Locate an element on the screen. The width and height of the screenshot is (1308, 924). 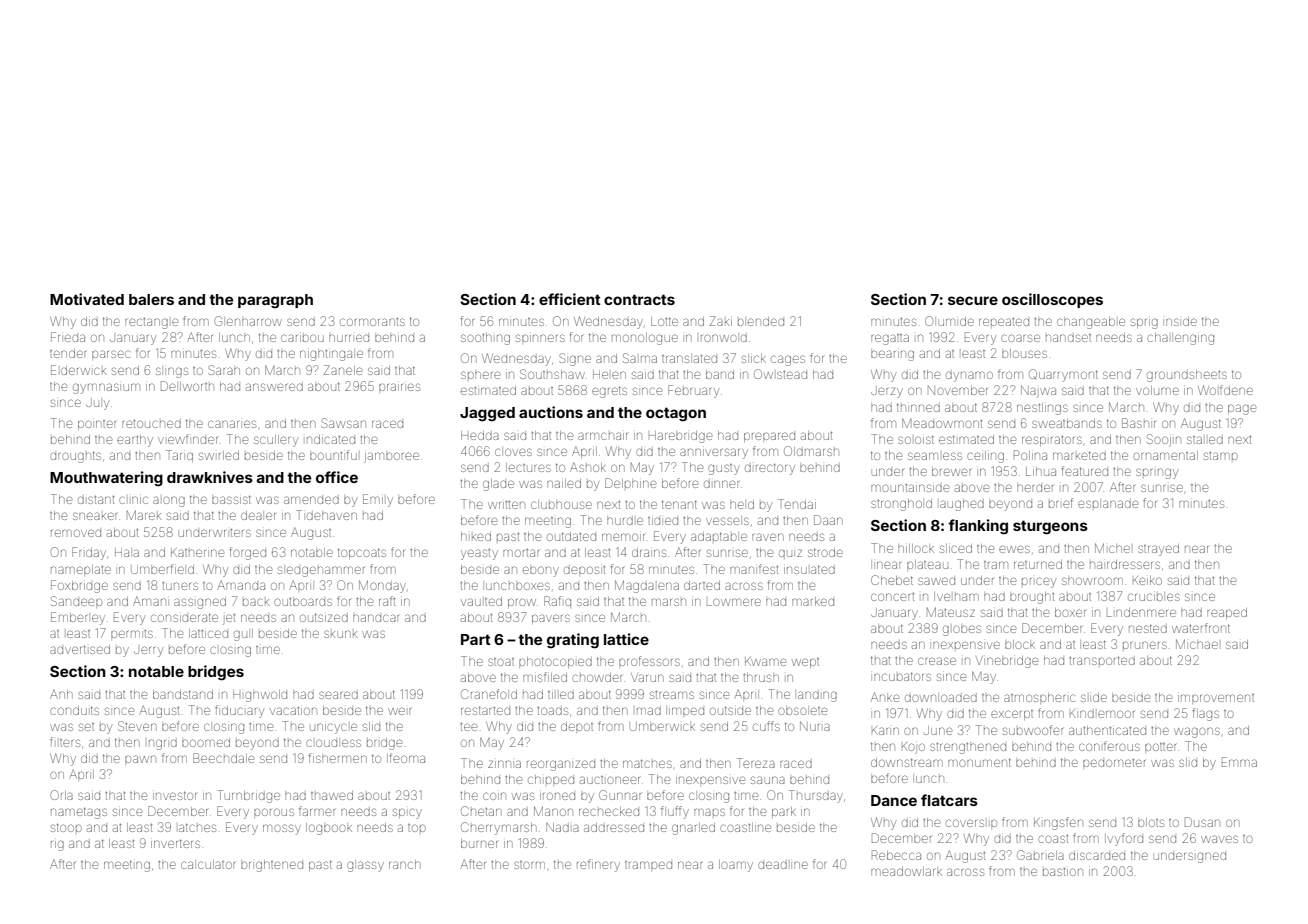
brightened is located at coordinates (272, 866).
